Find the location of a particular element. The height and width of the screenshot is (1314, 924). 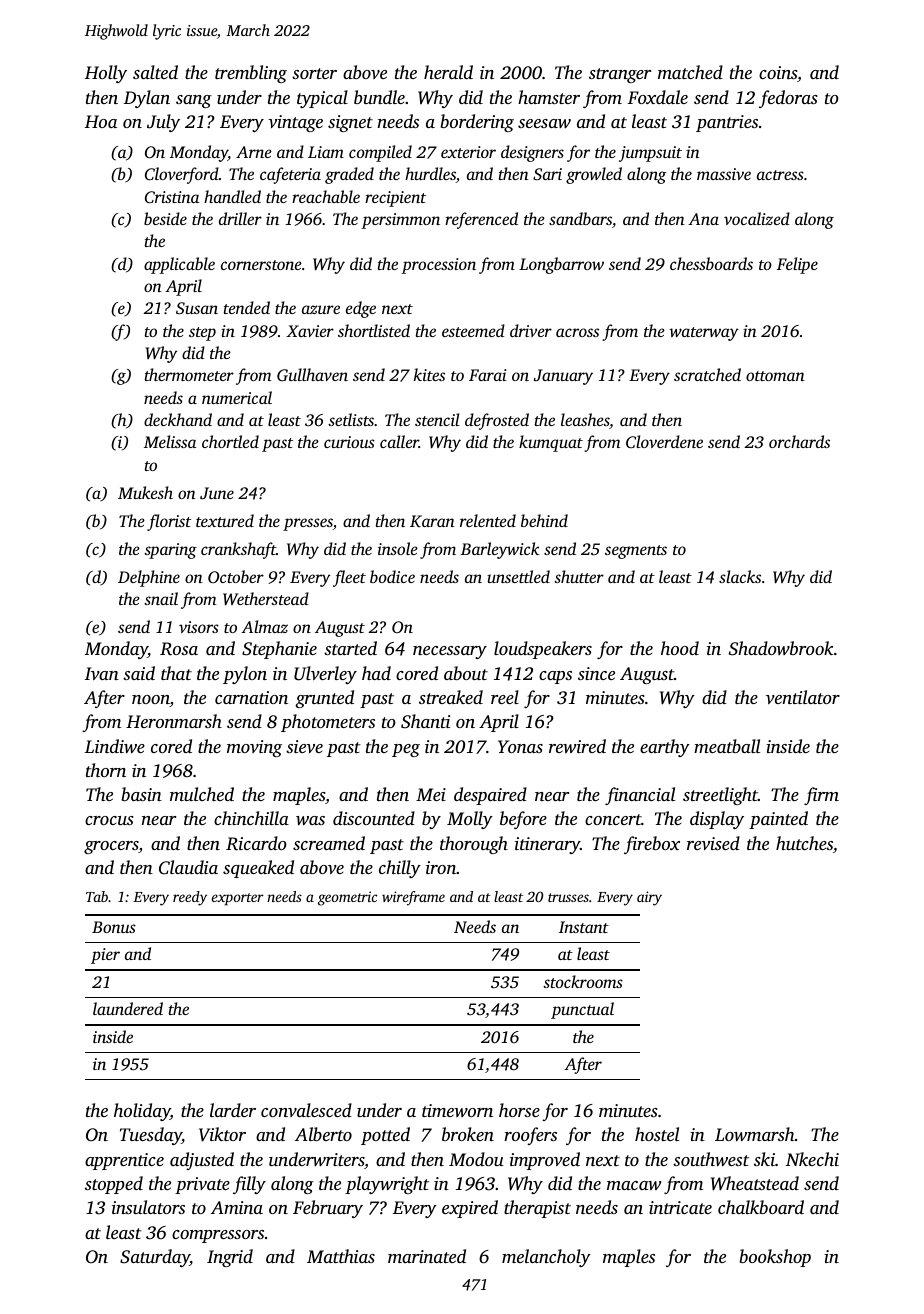

vocalized is located at coordinates (757, 218).
